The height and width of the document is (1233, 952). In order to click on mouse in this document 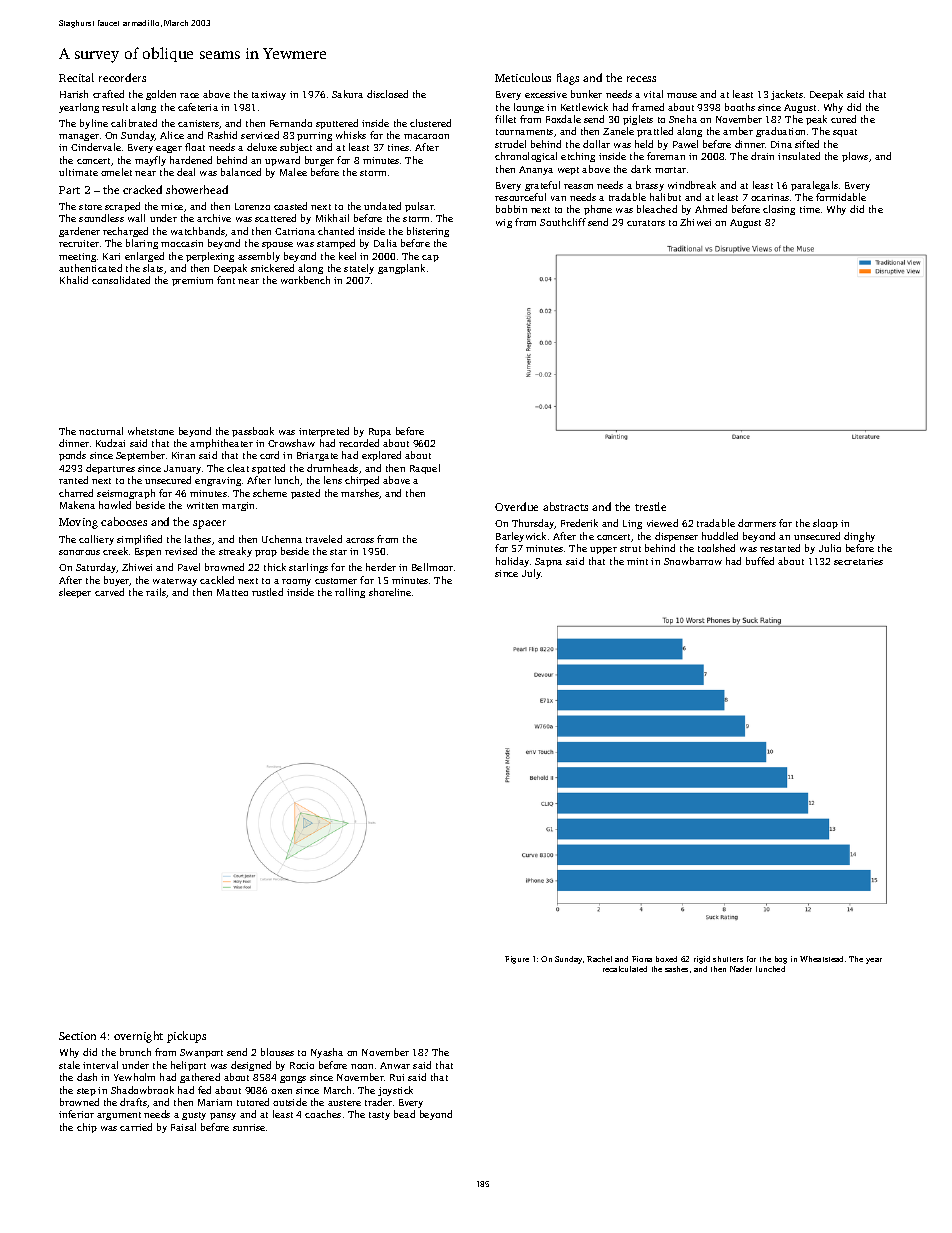, I will do `click(682, 95)`.
